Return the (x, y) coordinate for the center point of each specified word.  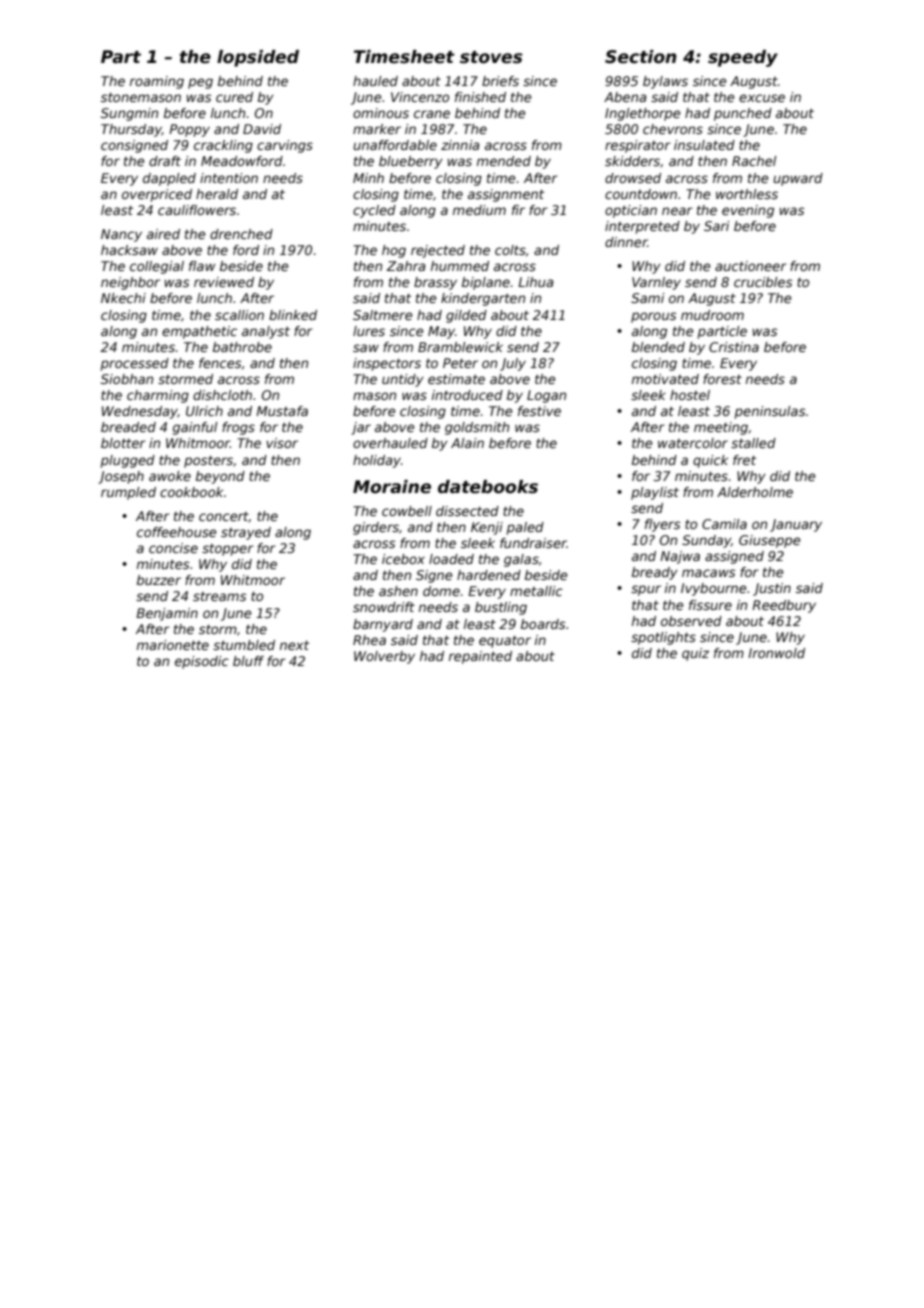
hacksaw (129, 250)
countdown (641, 194)
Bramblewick (460, 347)
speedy (743, 58)
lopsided (258, 58)
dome (441, 591)
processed (135, 364)
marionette (173, 645)
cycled (374, 211)
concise (173, 548)
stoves (491, 57)
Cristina (734, 347)
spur (646, 590)
